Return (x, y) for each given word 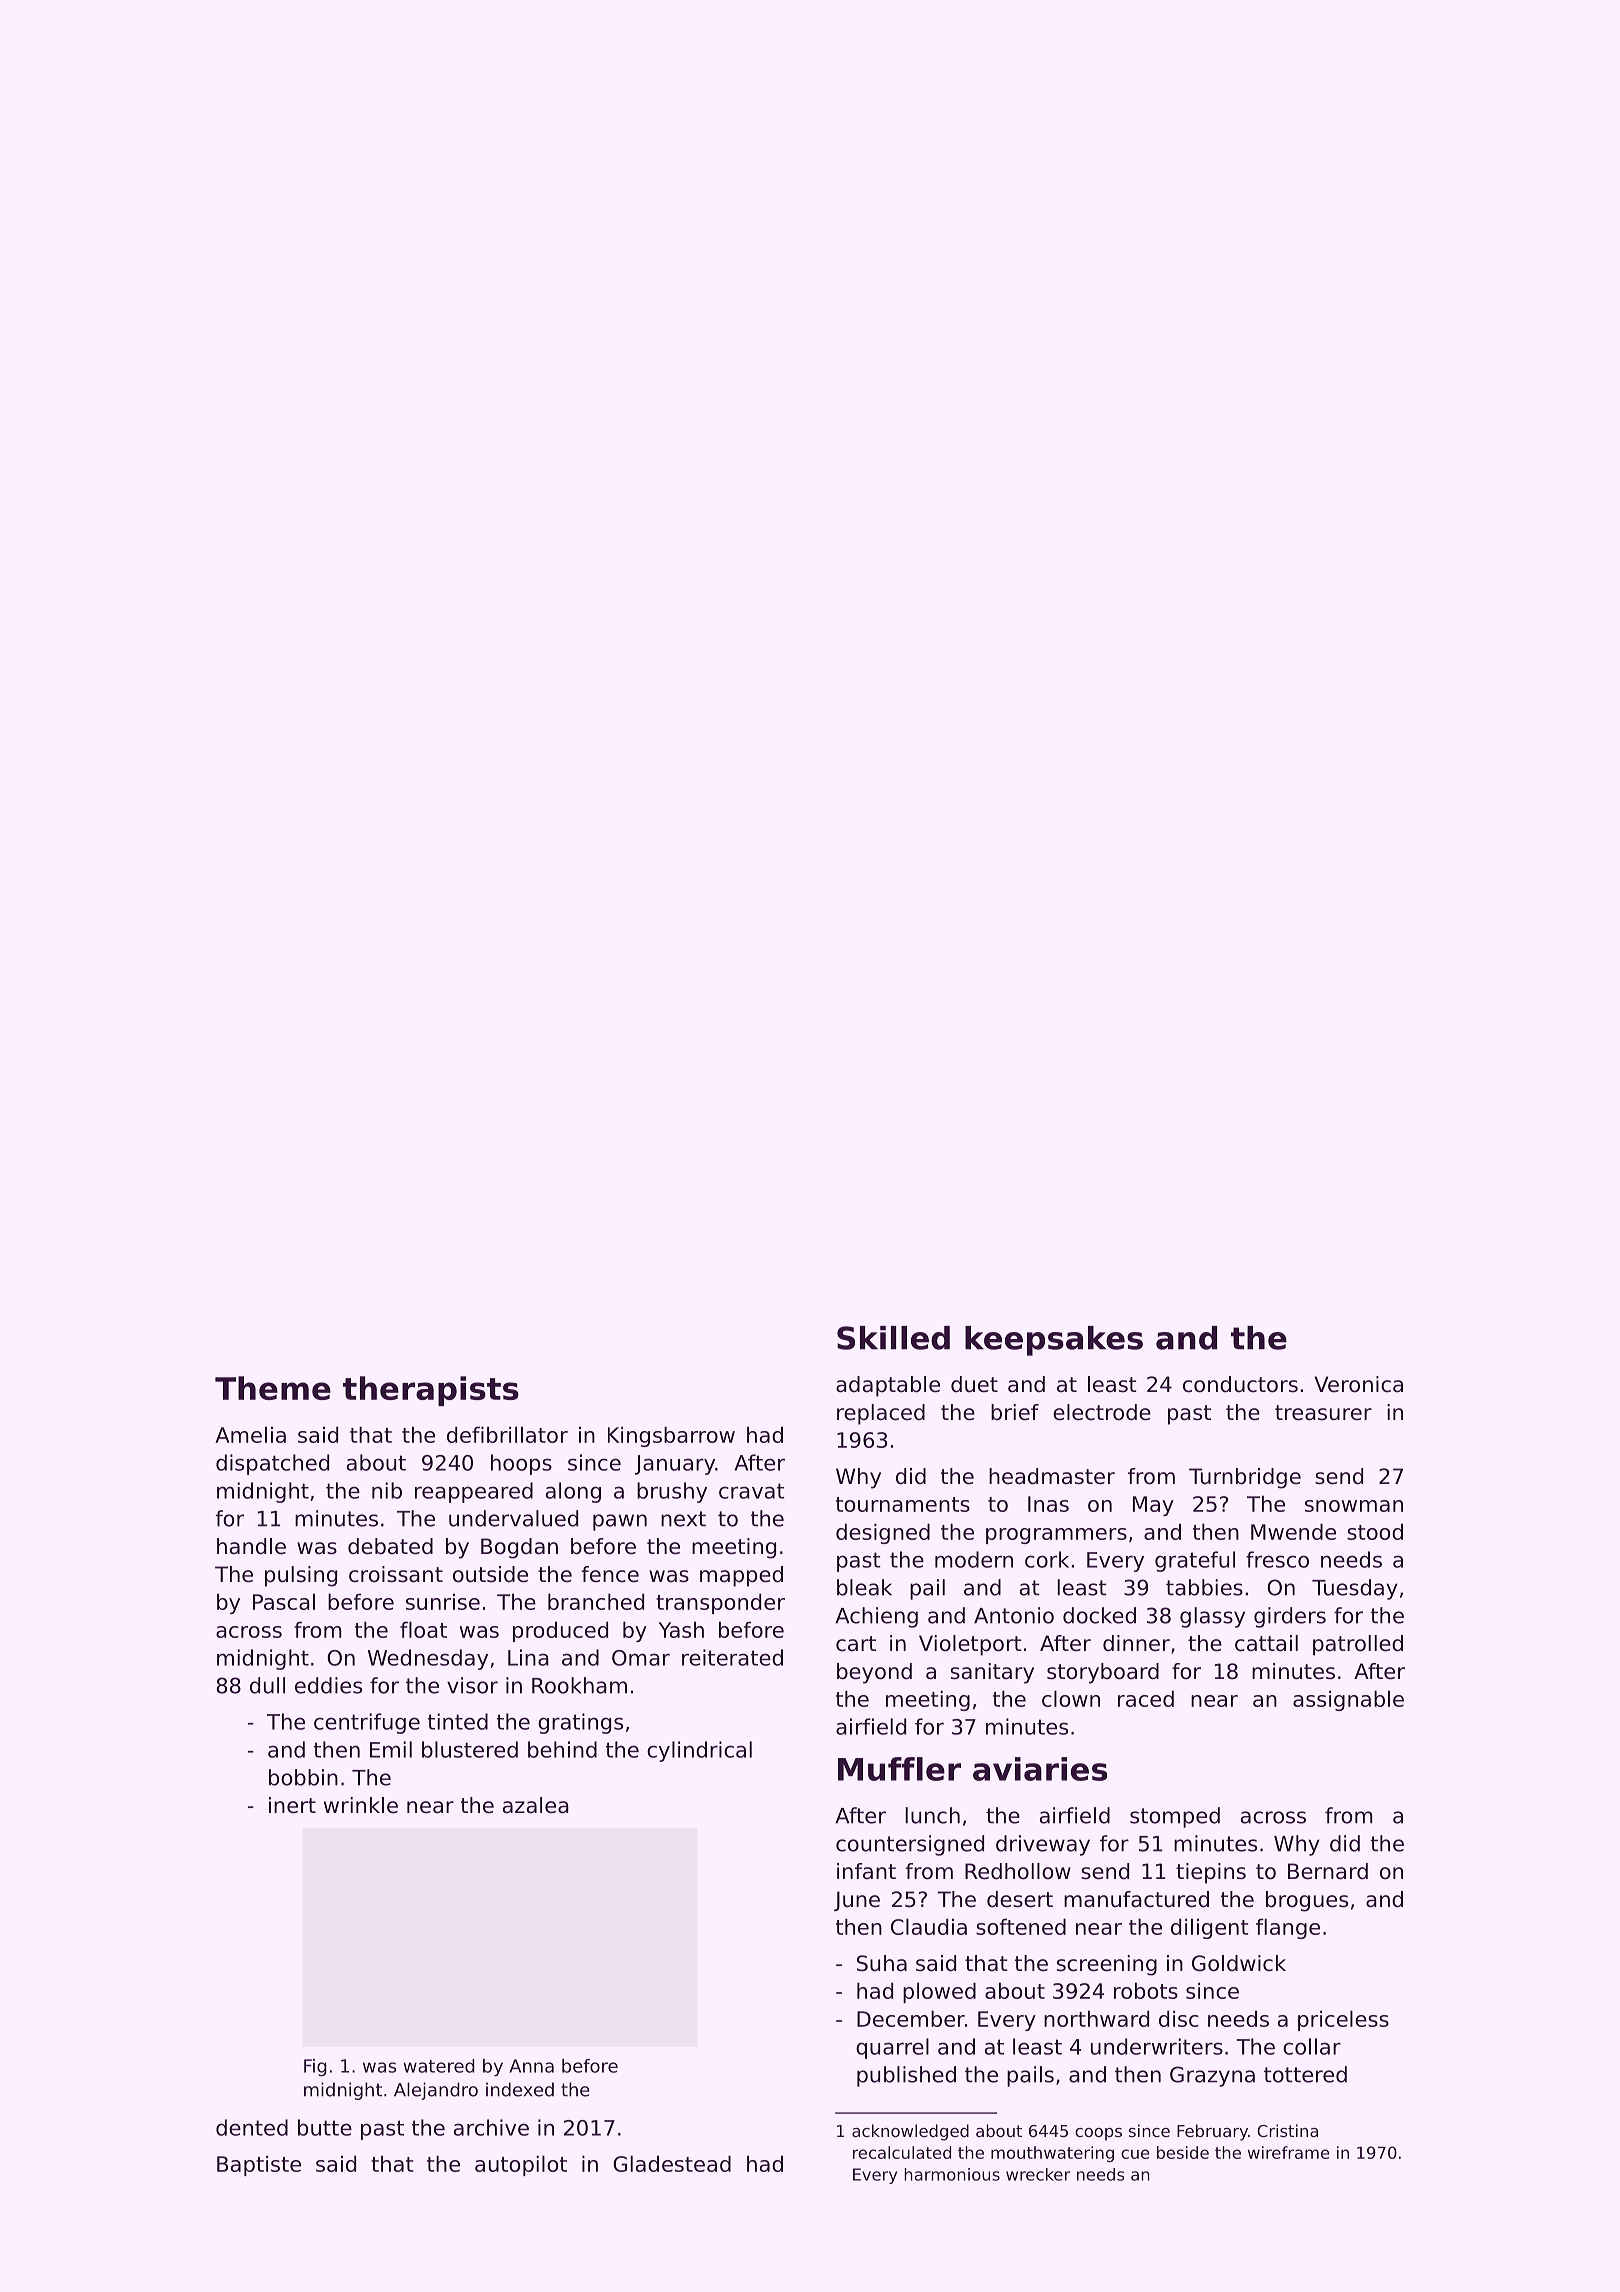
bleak (864, 1587)
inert (292, 1805)
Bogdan (519, 1548)
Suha (882, 1963)
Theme (273, 1388)
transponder (720, 1603)
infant (866, 1871)
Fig (315, 2067)
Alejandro (436, 2091)
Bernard (1328, 1871)
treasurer (1323, 1413)
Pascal (284, 1601)
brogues (1307, 1901)
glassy (1212, 1617)
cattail (1266, 1643)
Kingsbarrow (671, 1436)
